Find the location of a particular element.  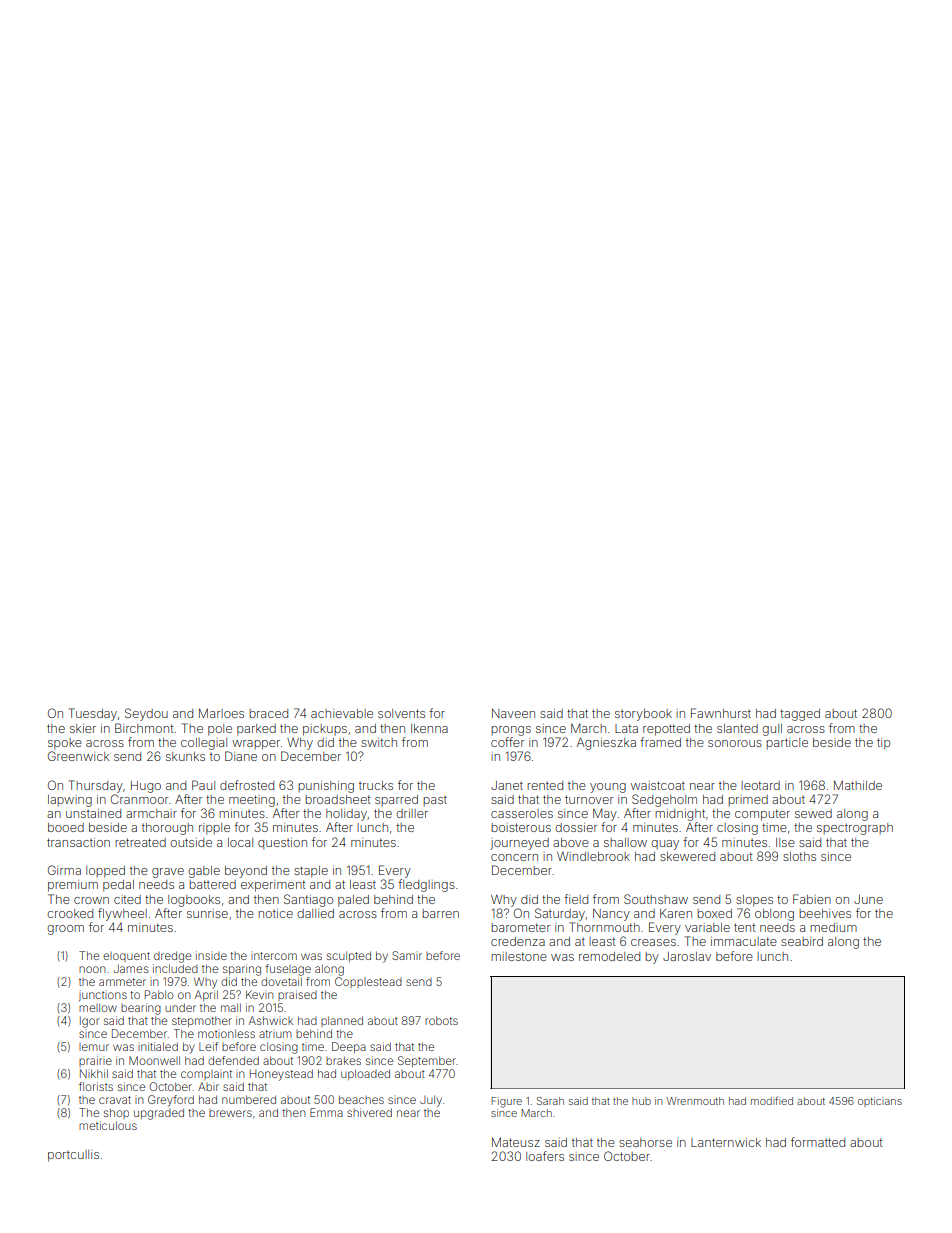

Naveen is located at coordinates (513, 713).
